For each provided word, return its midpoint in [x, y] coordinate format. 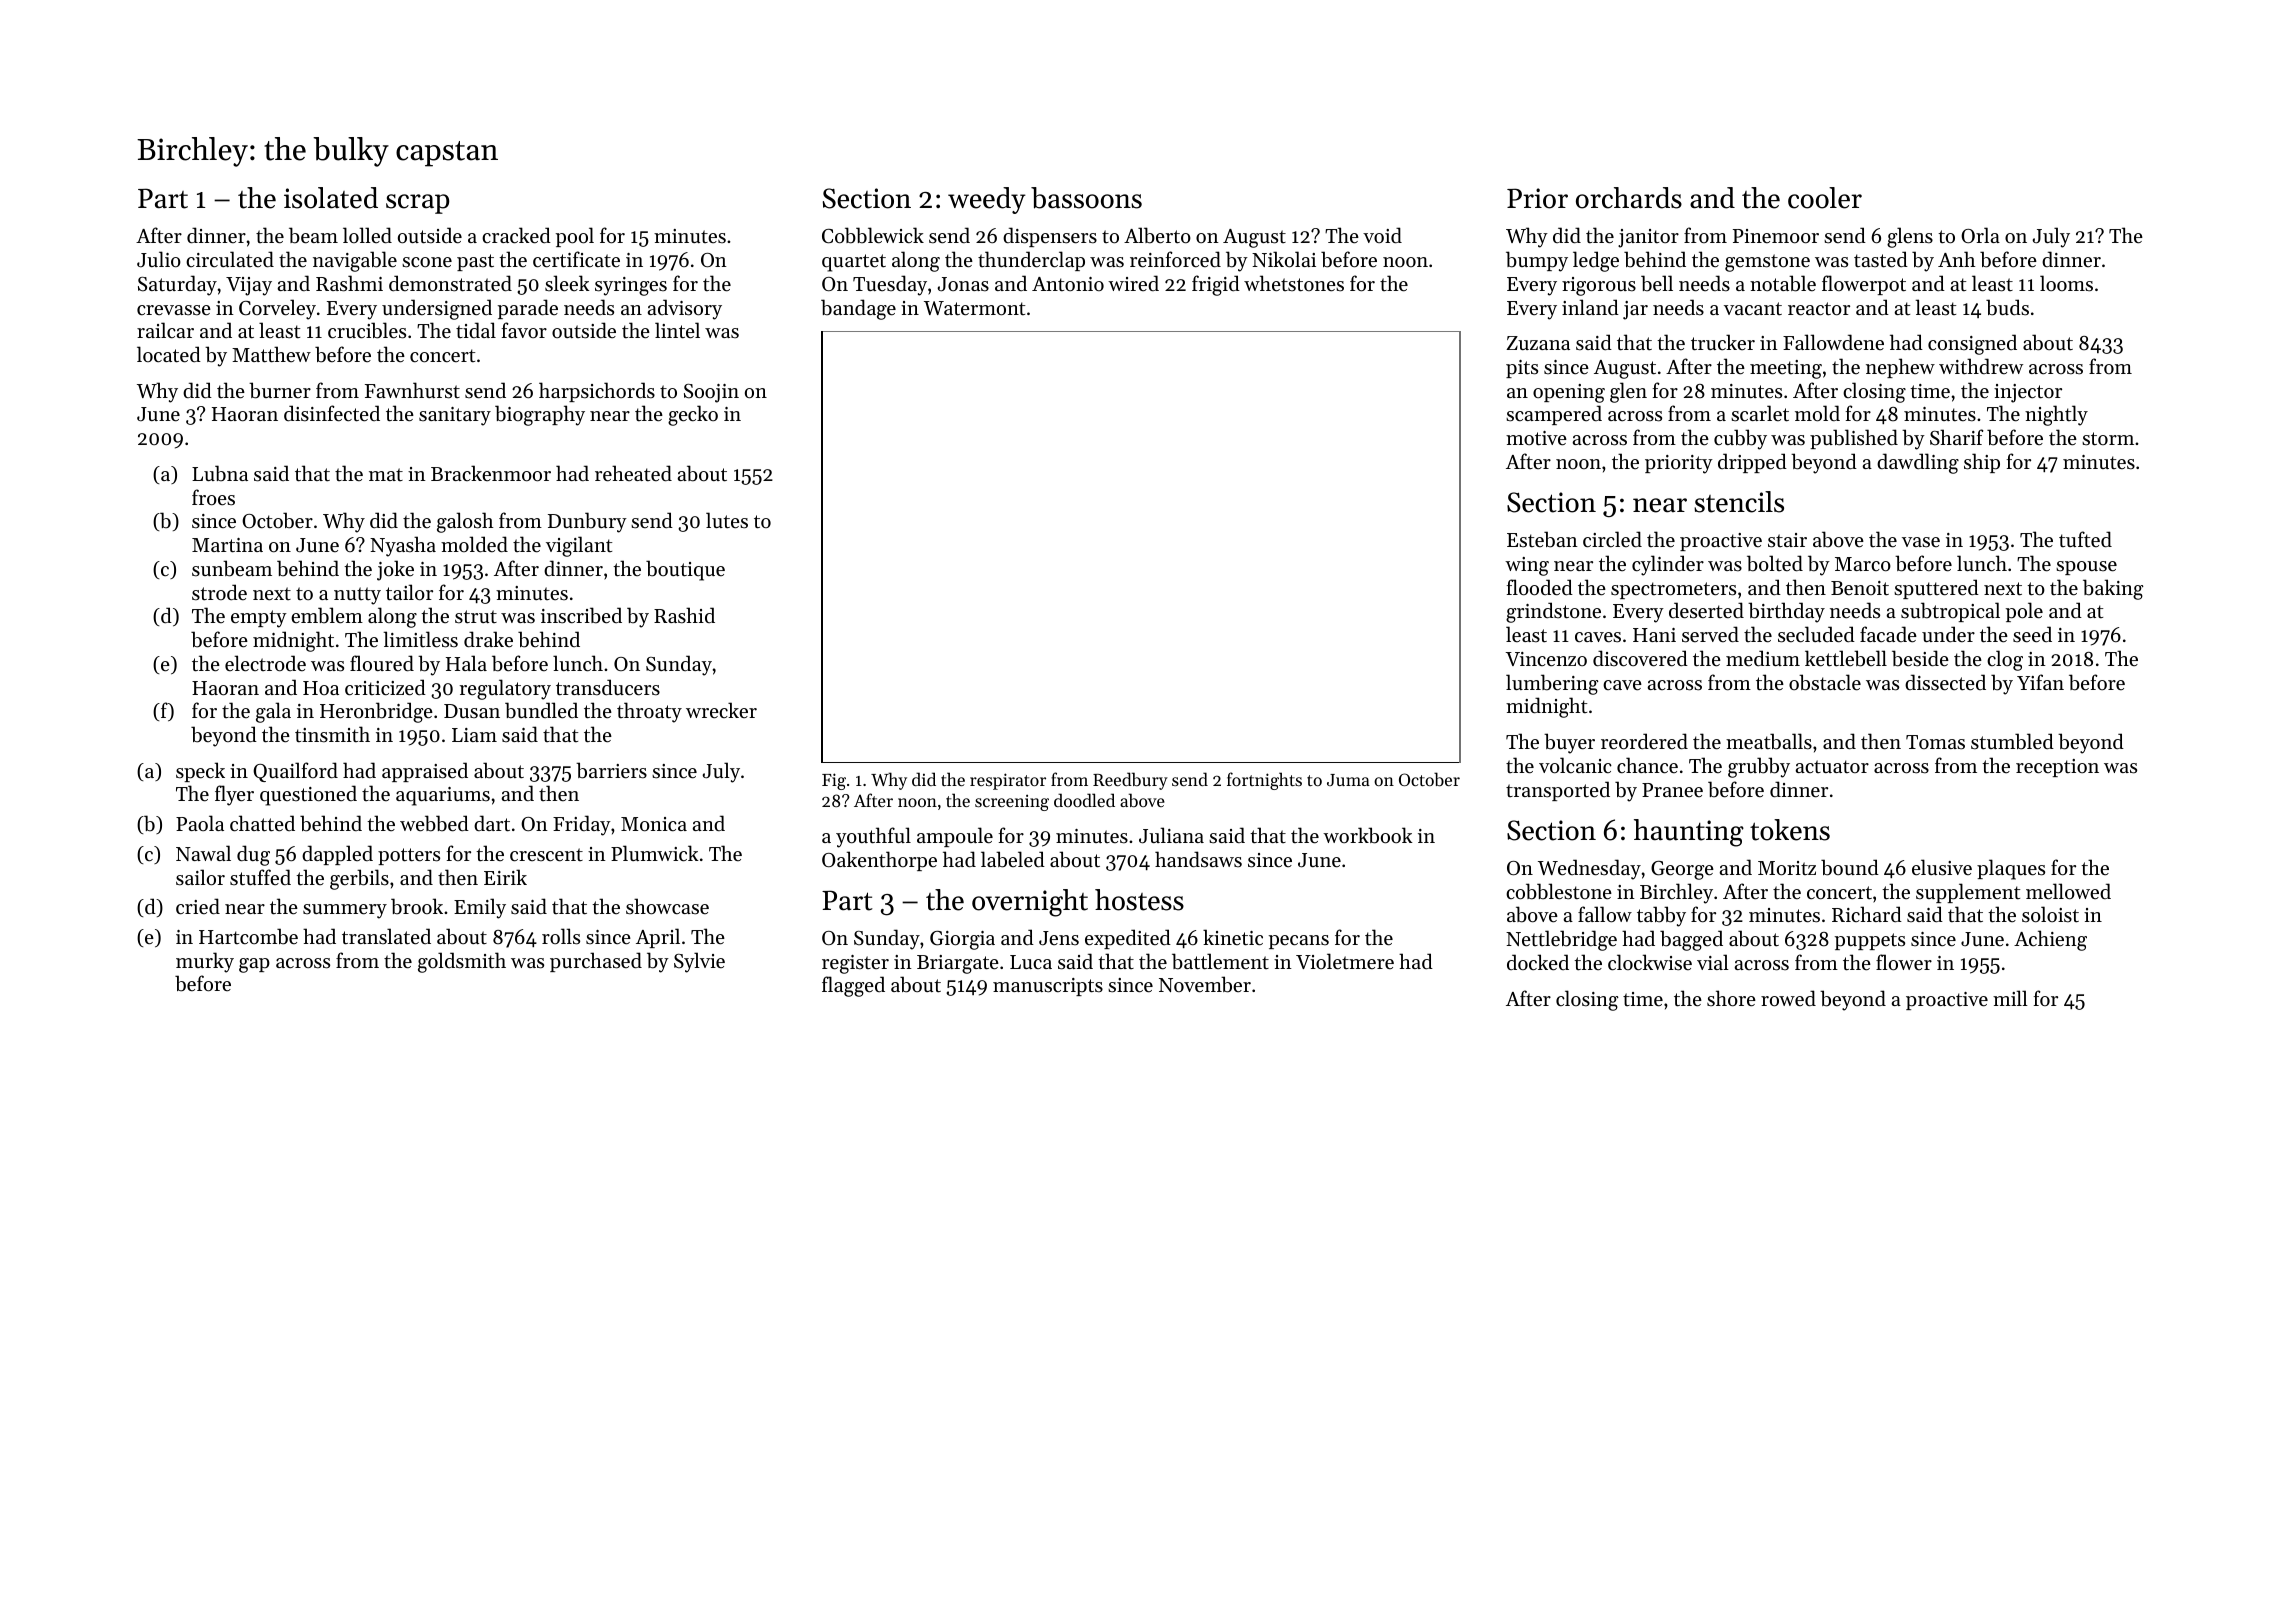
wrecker [721, 710]
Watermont [974, 308]
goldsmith [462, 962]
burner [280, 390]
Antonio [1068, 284]
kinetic [1233, 937]
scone [427, 262]
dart [492, 823]
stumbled [2012, 741]
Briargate [958, 964]
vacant [1753, 309]
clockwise [1650, 962]
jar [1635, 310]
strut [476, 617]
